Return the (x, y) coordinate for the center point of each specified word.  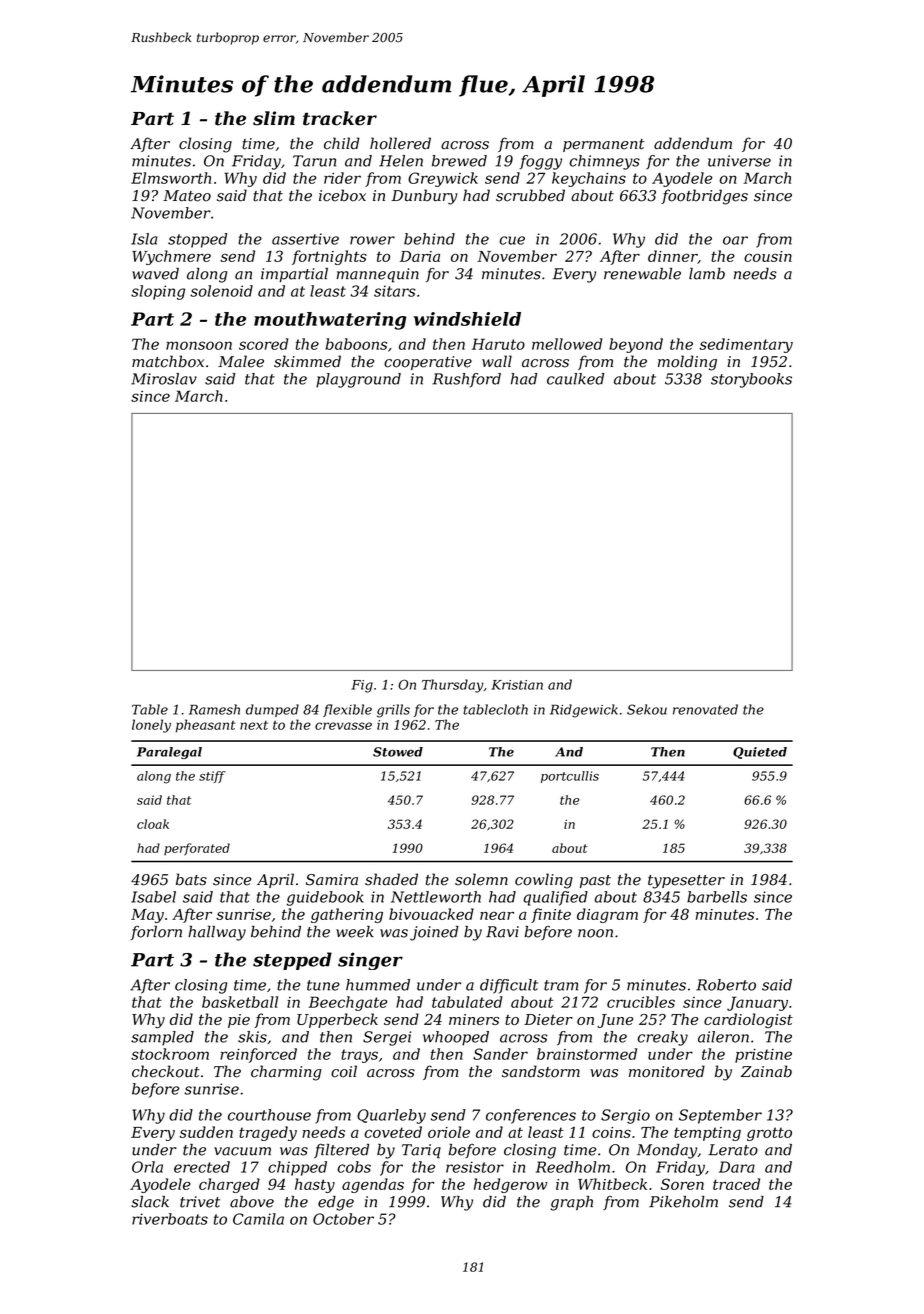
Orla (147, 1167)
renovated (705, 709)
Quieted (760, 753)
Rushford (466, 380)
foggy (541, 162)
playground (358, 380)
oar (735, 240)
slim (274, 118)
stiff (212, 777)
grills (393, 711)
